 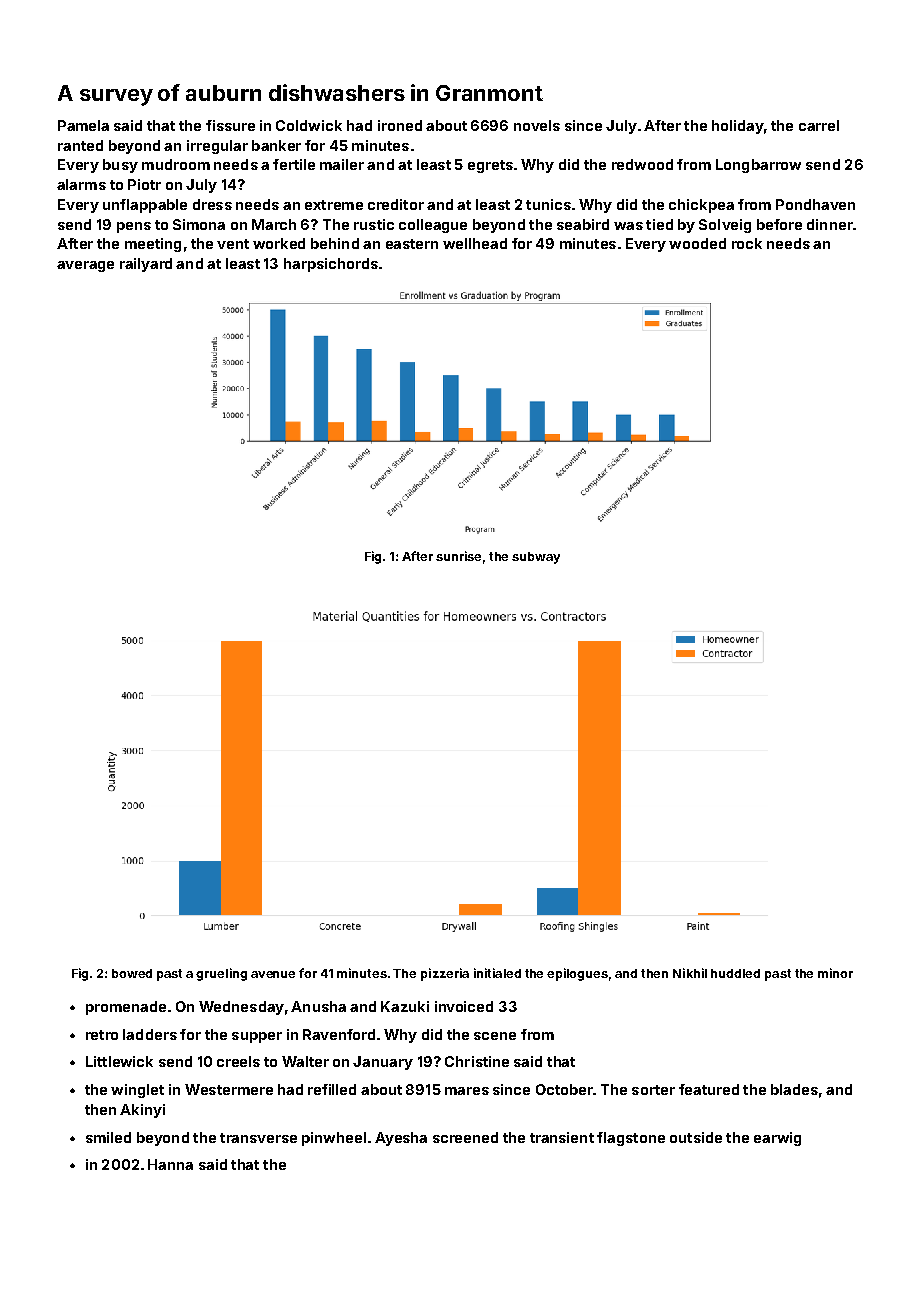 I want to click on harpsichords, so click(x=331, y=265).
